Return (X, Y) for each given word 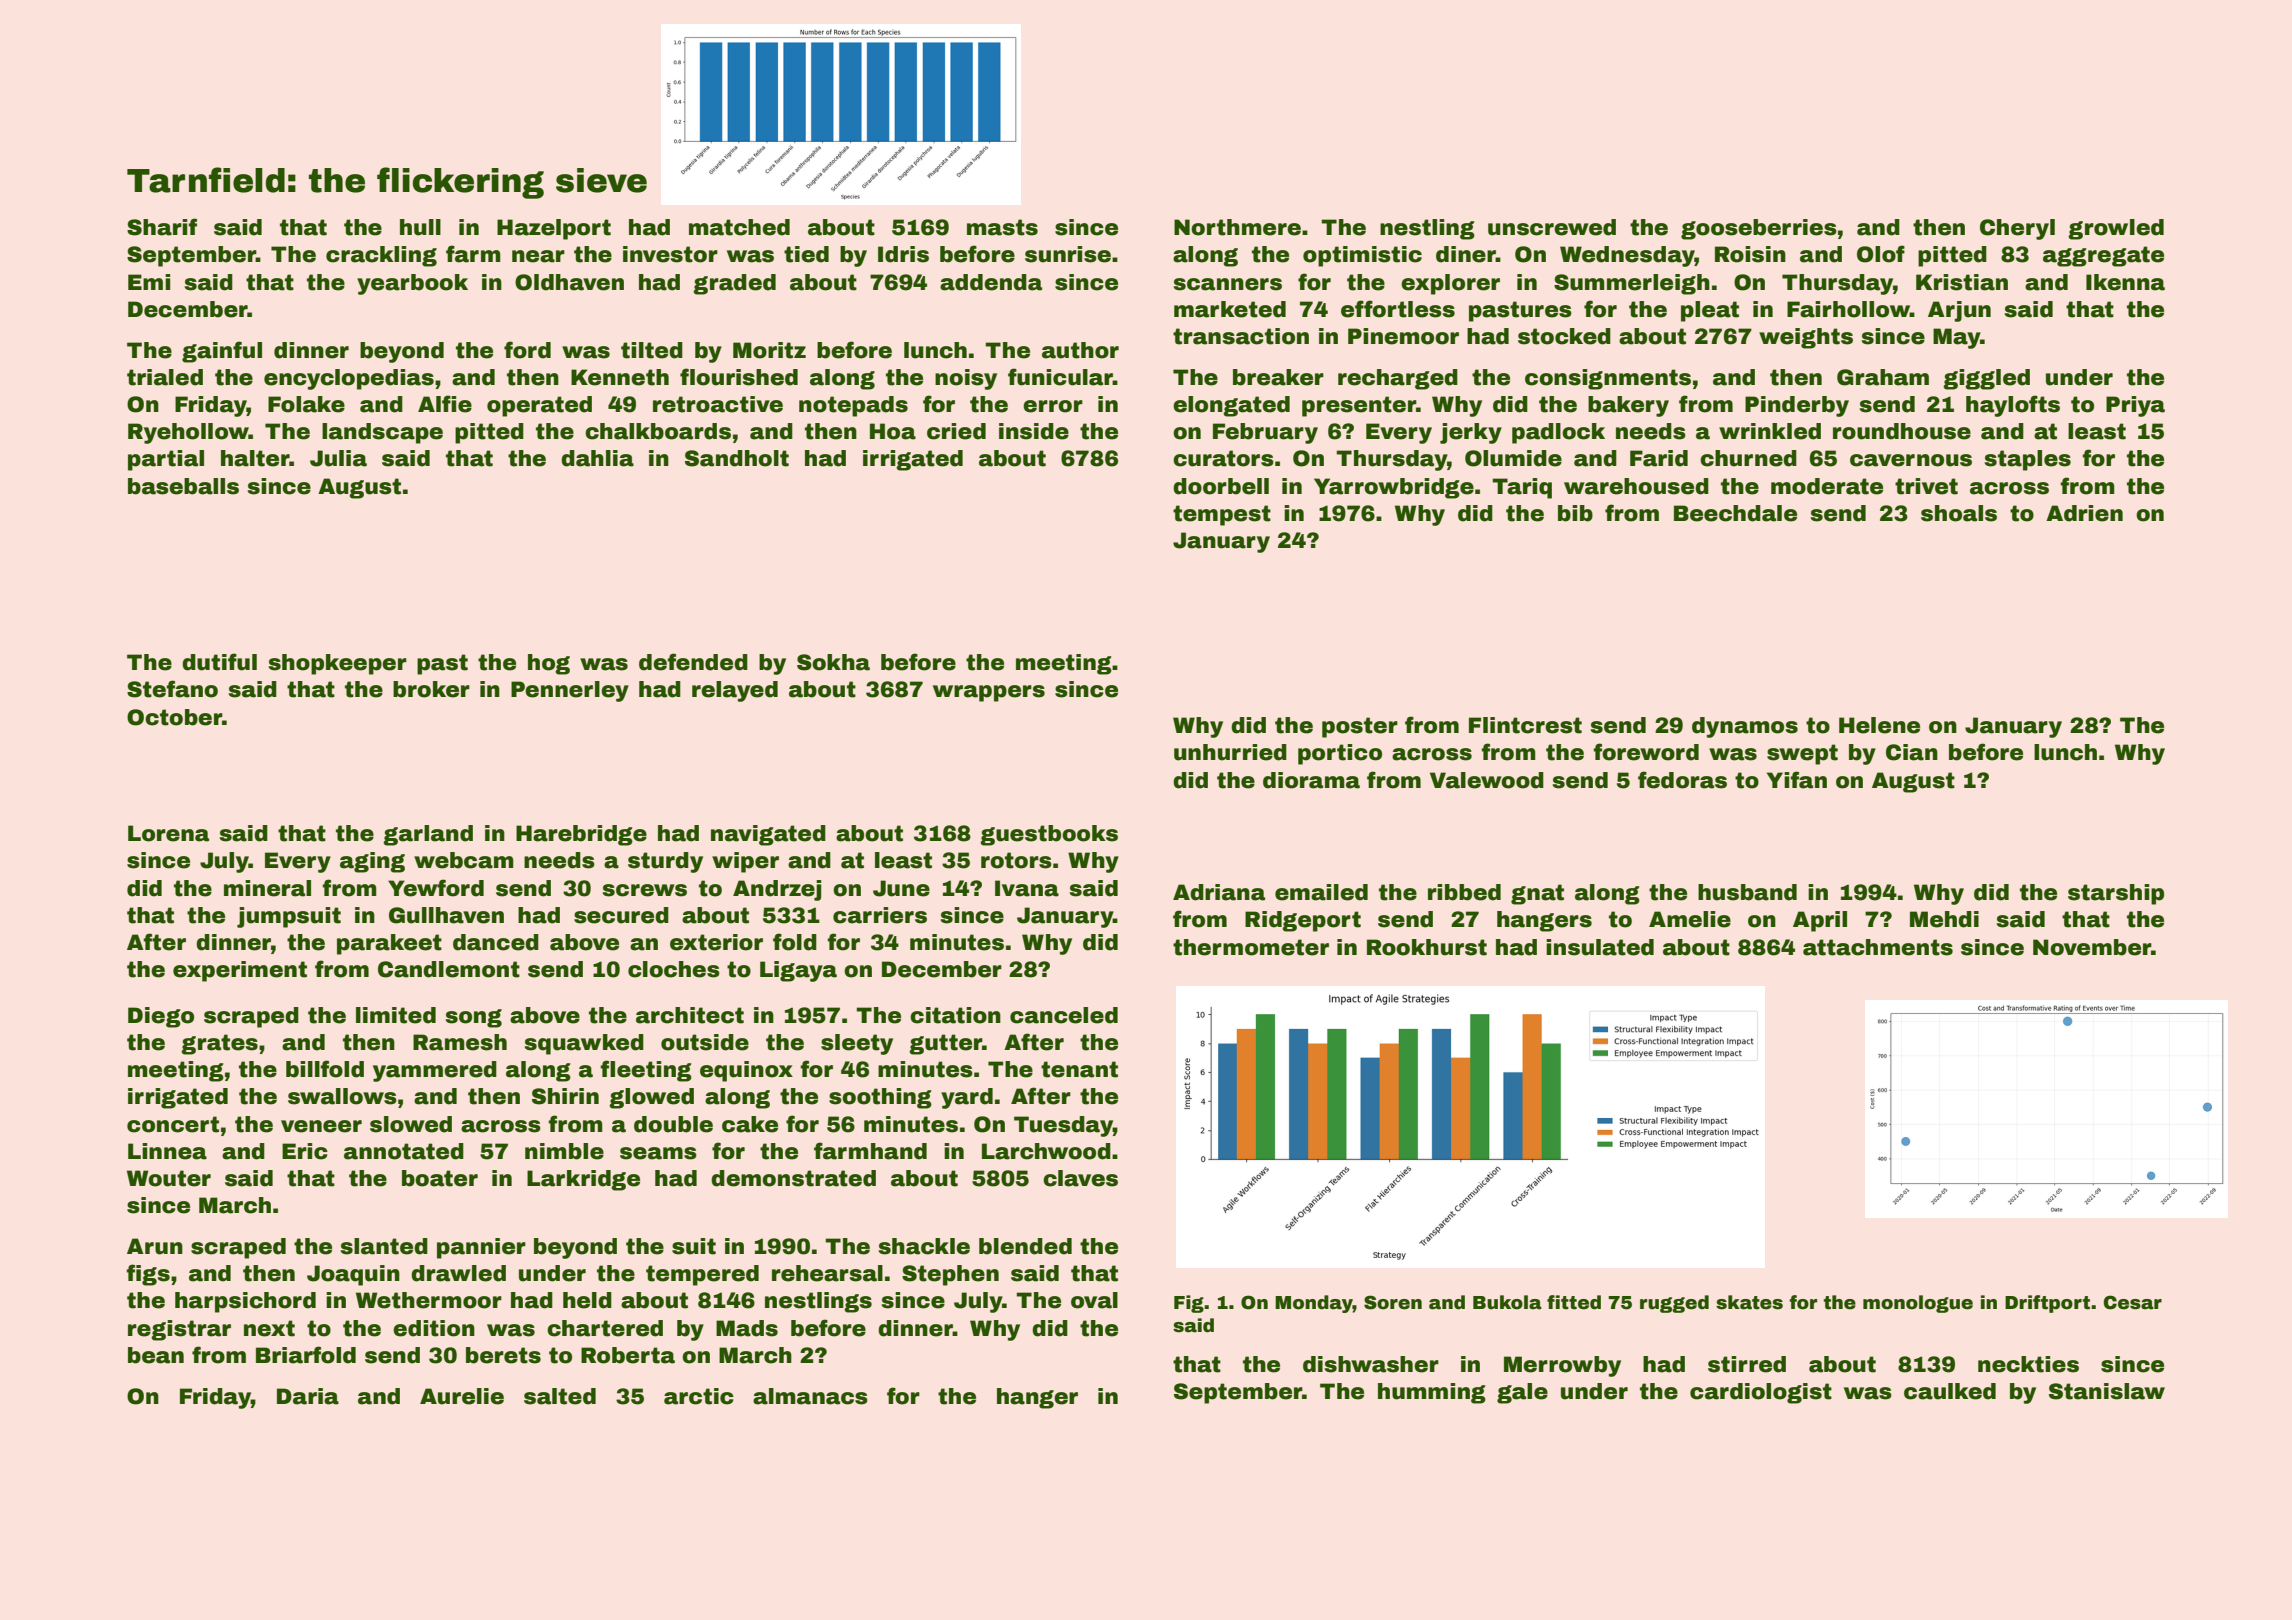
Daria (308, 1396)
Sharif (162, 227)
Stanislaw (2107, 1391)
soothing (880, 1098)
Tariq (1522, 488)
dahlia (597, 458)
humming (1432, 1393)
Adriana (1219, 892)
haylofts (2013, 406)
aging (372, 862)
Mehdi (1944, 919)
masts (1002, 227)
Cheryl (2017, 229)
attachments (1878, 947)
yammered (435, 1071)
